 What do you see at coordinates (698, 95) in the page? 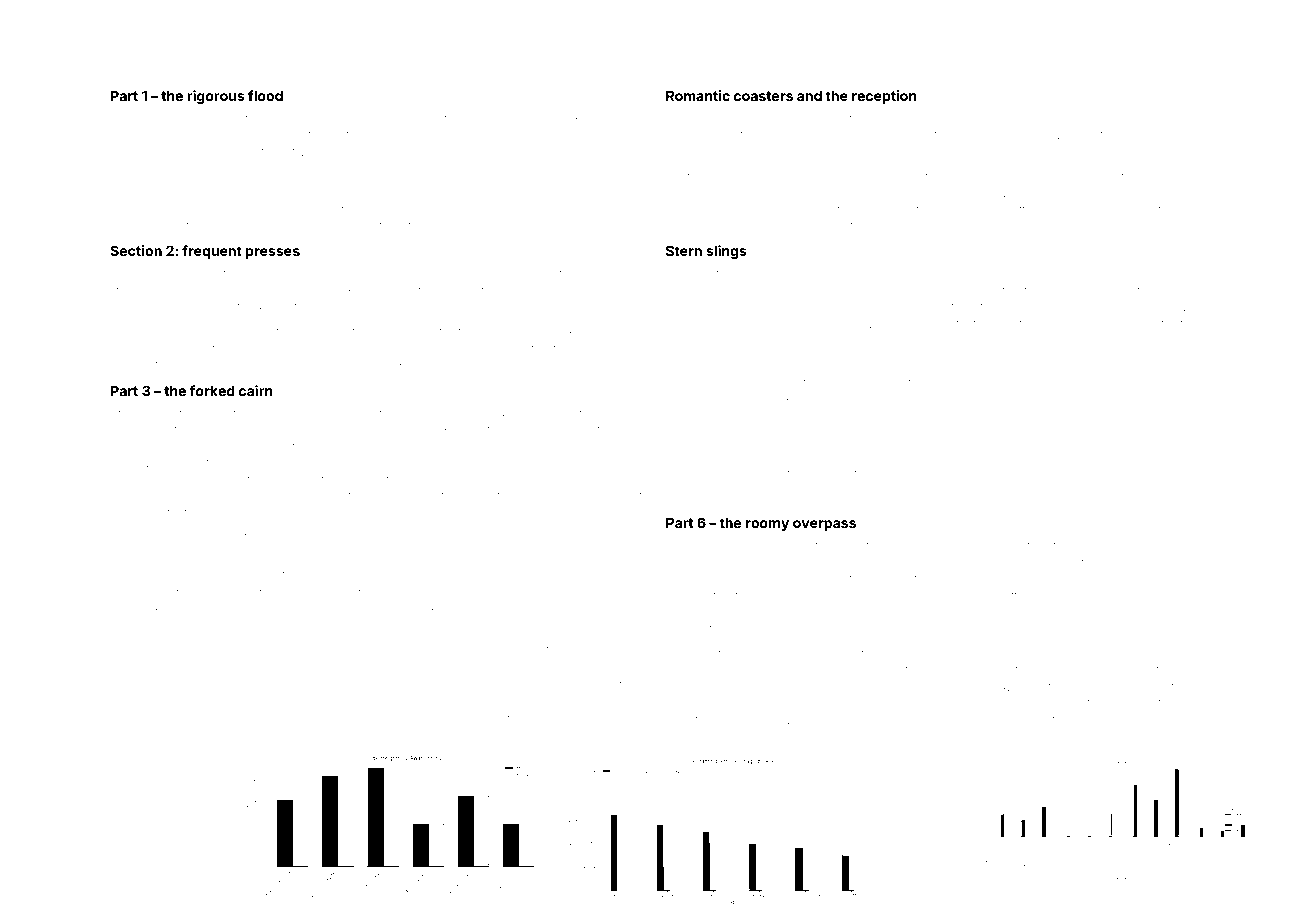
I see `Romantic` at bounding box center [698, 95].
